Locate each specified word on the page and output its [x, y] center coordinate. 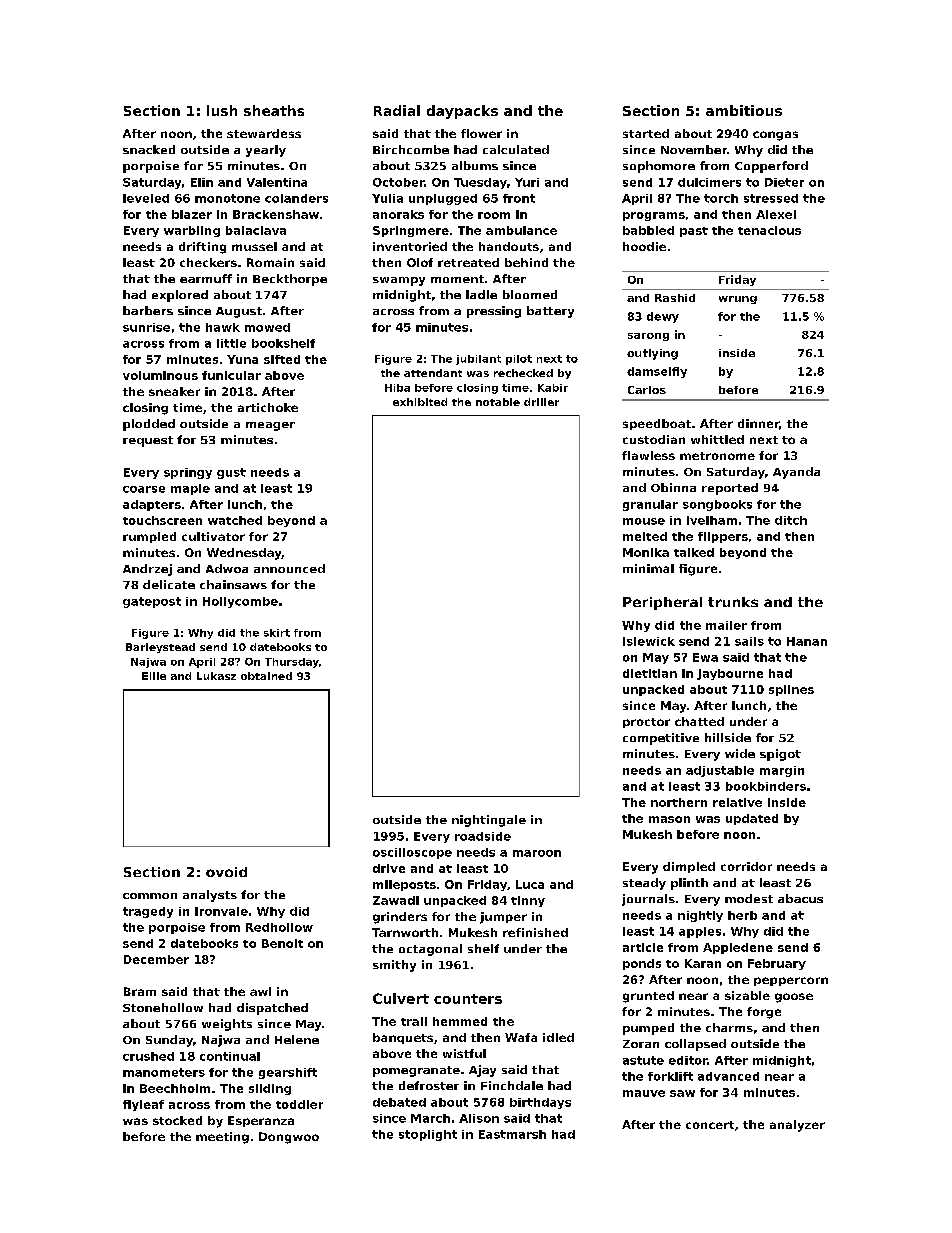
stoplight [428, 1135]
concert [710, 1125]
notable [498, 402]
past [694, 232]
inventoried [410, 246]
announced [289, 568]
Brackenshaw [276, 214]
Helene [297, 1039]
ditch [791, 520]
